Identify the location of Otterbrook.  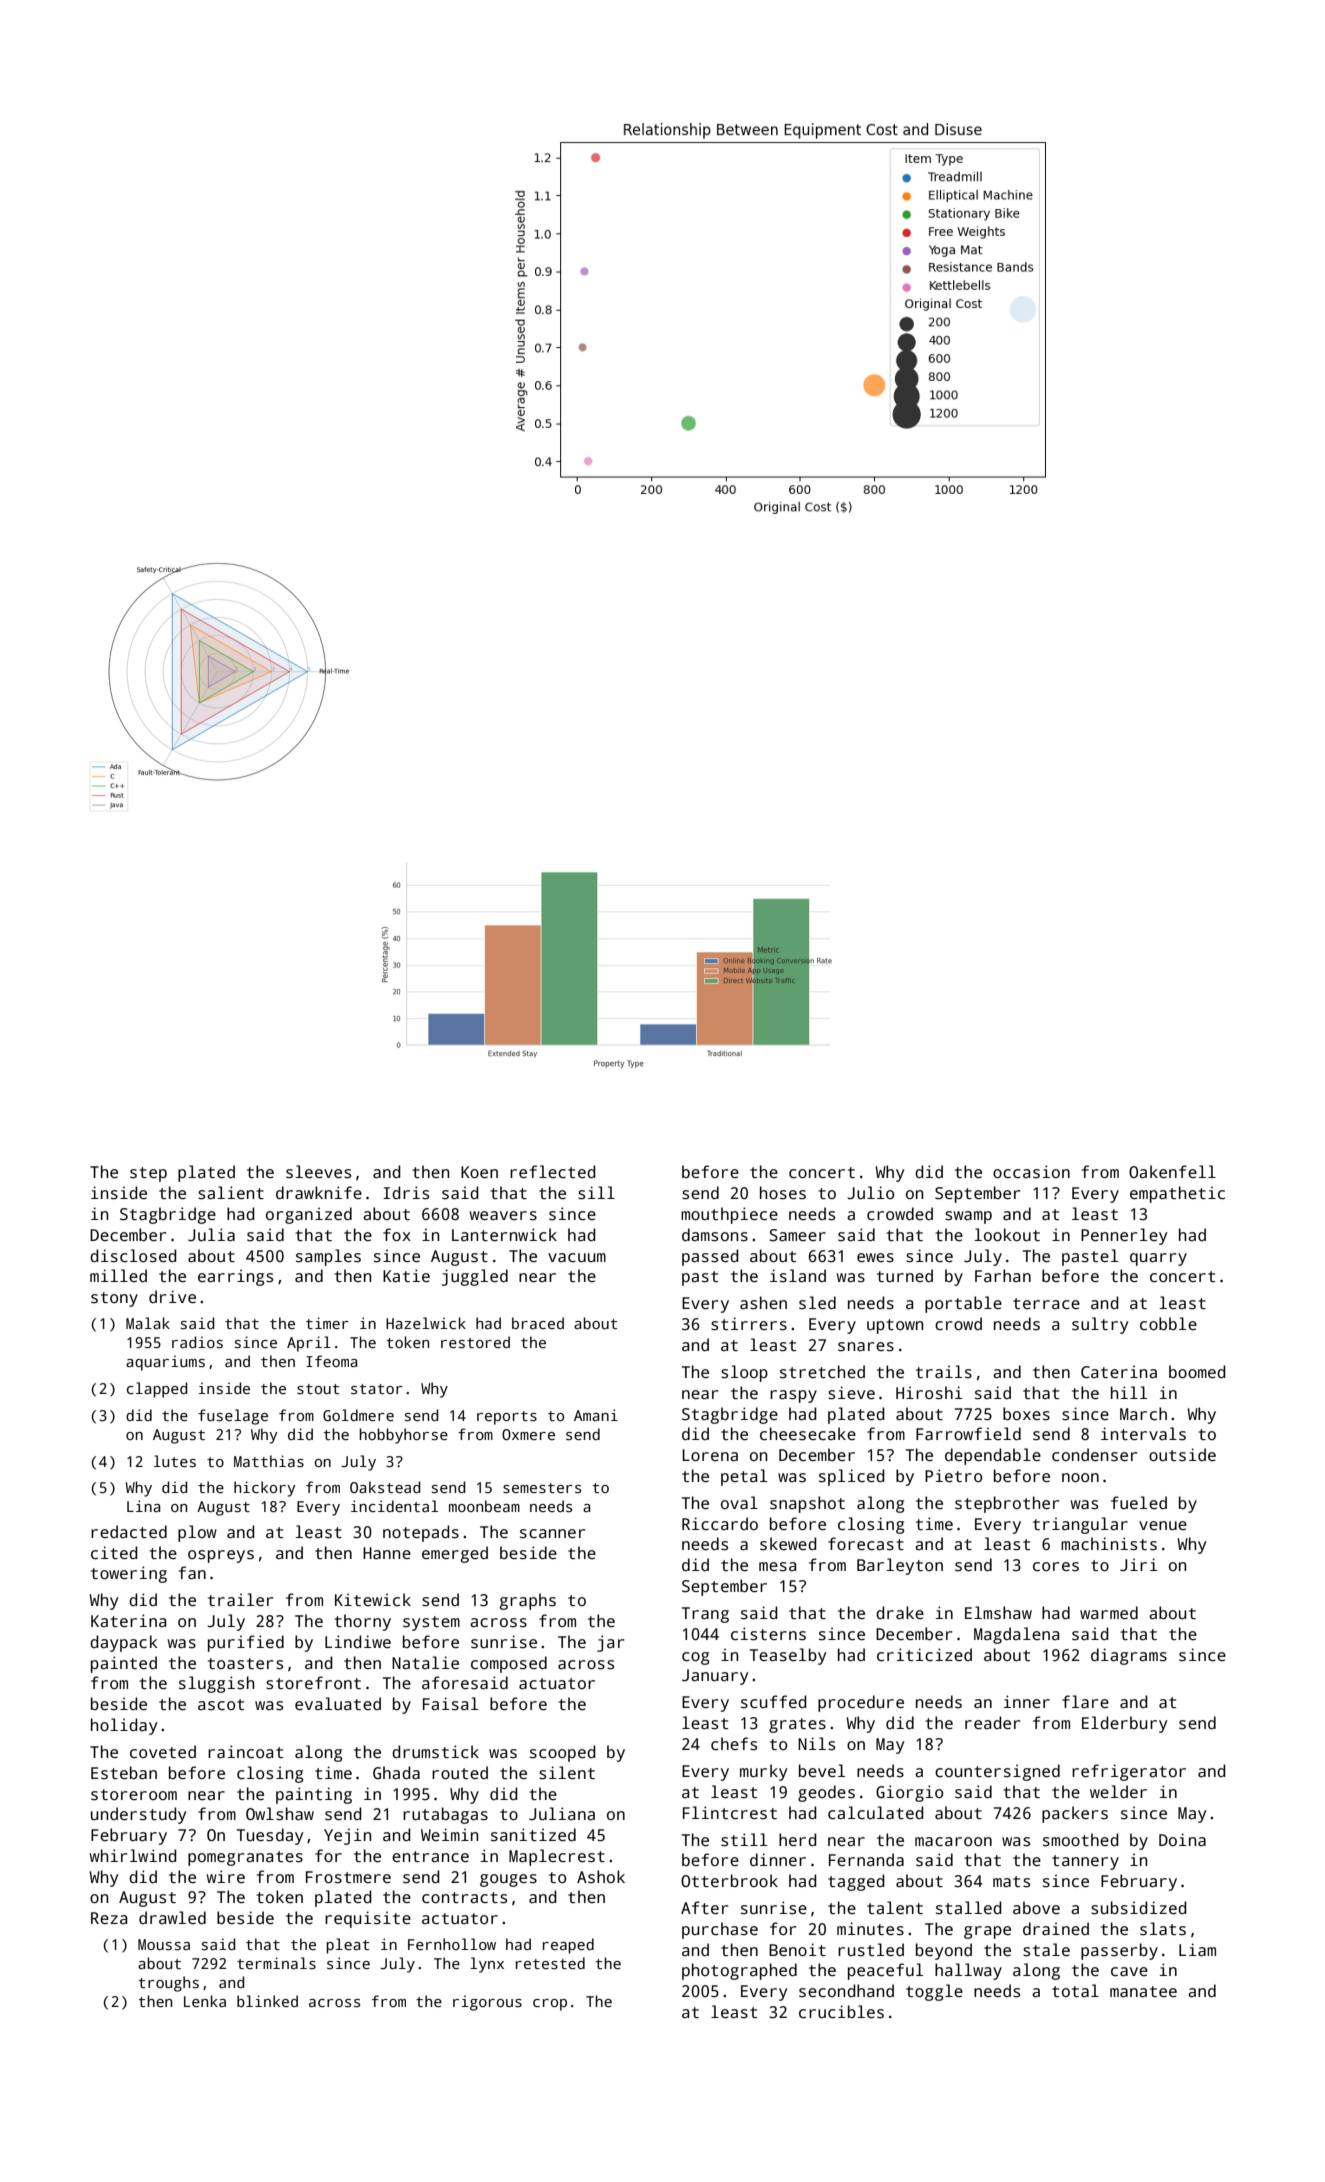
(729, 1880).
